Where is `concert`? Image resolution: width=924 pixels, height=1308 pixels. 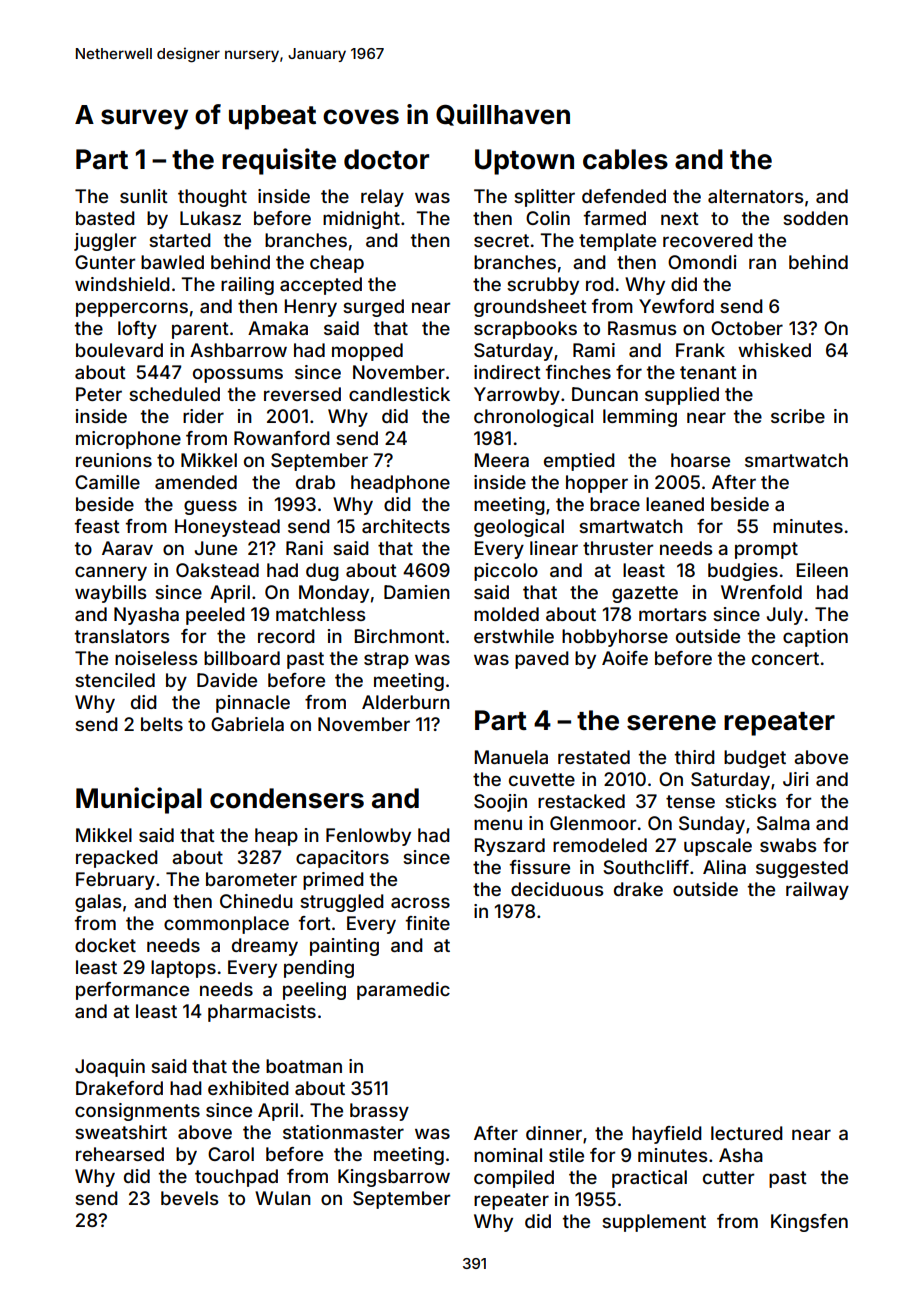
concert is located at coordinates (785, 658).
